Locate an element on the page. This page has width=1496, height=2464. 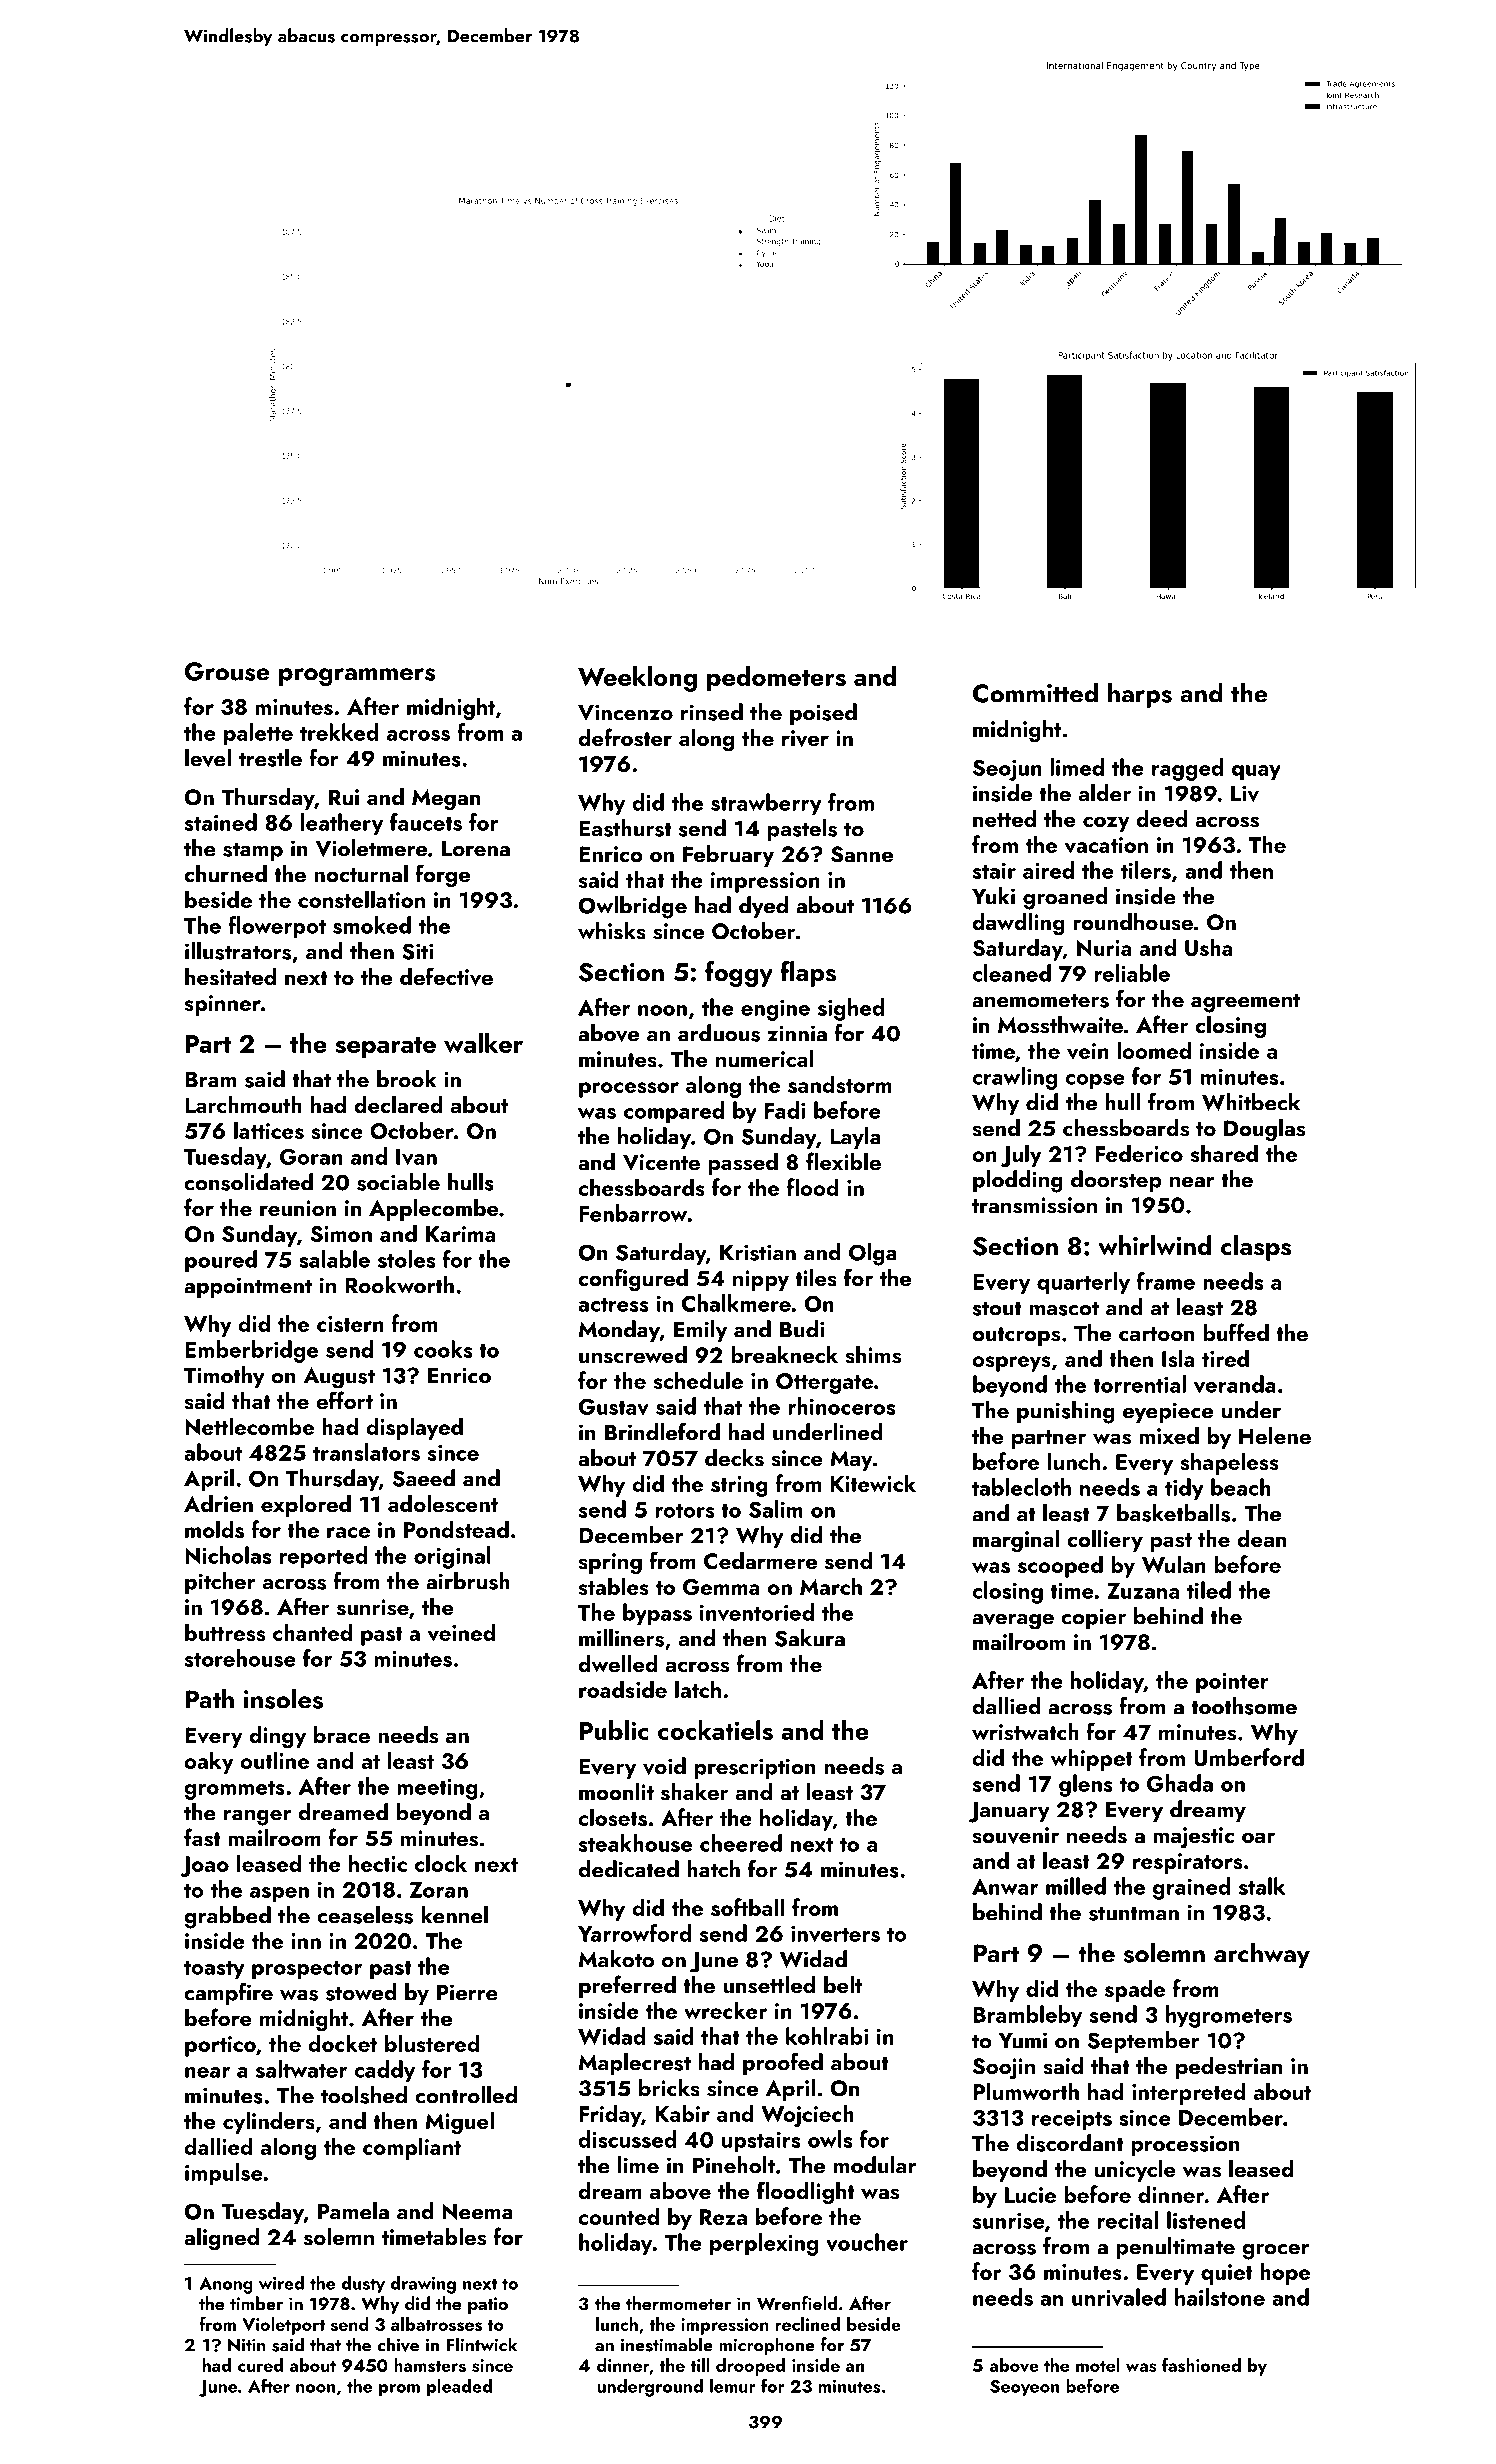
roundhouse is located at coordinates (1133, 922).
